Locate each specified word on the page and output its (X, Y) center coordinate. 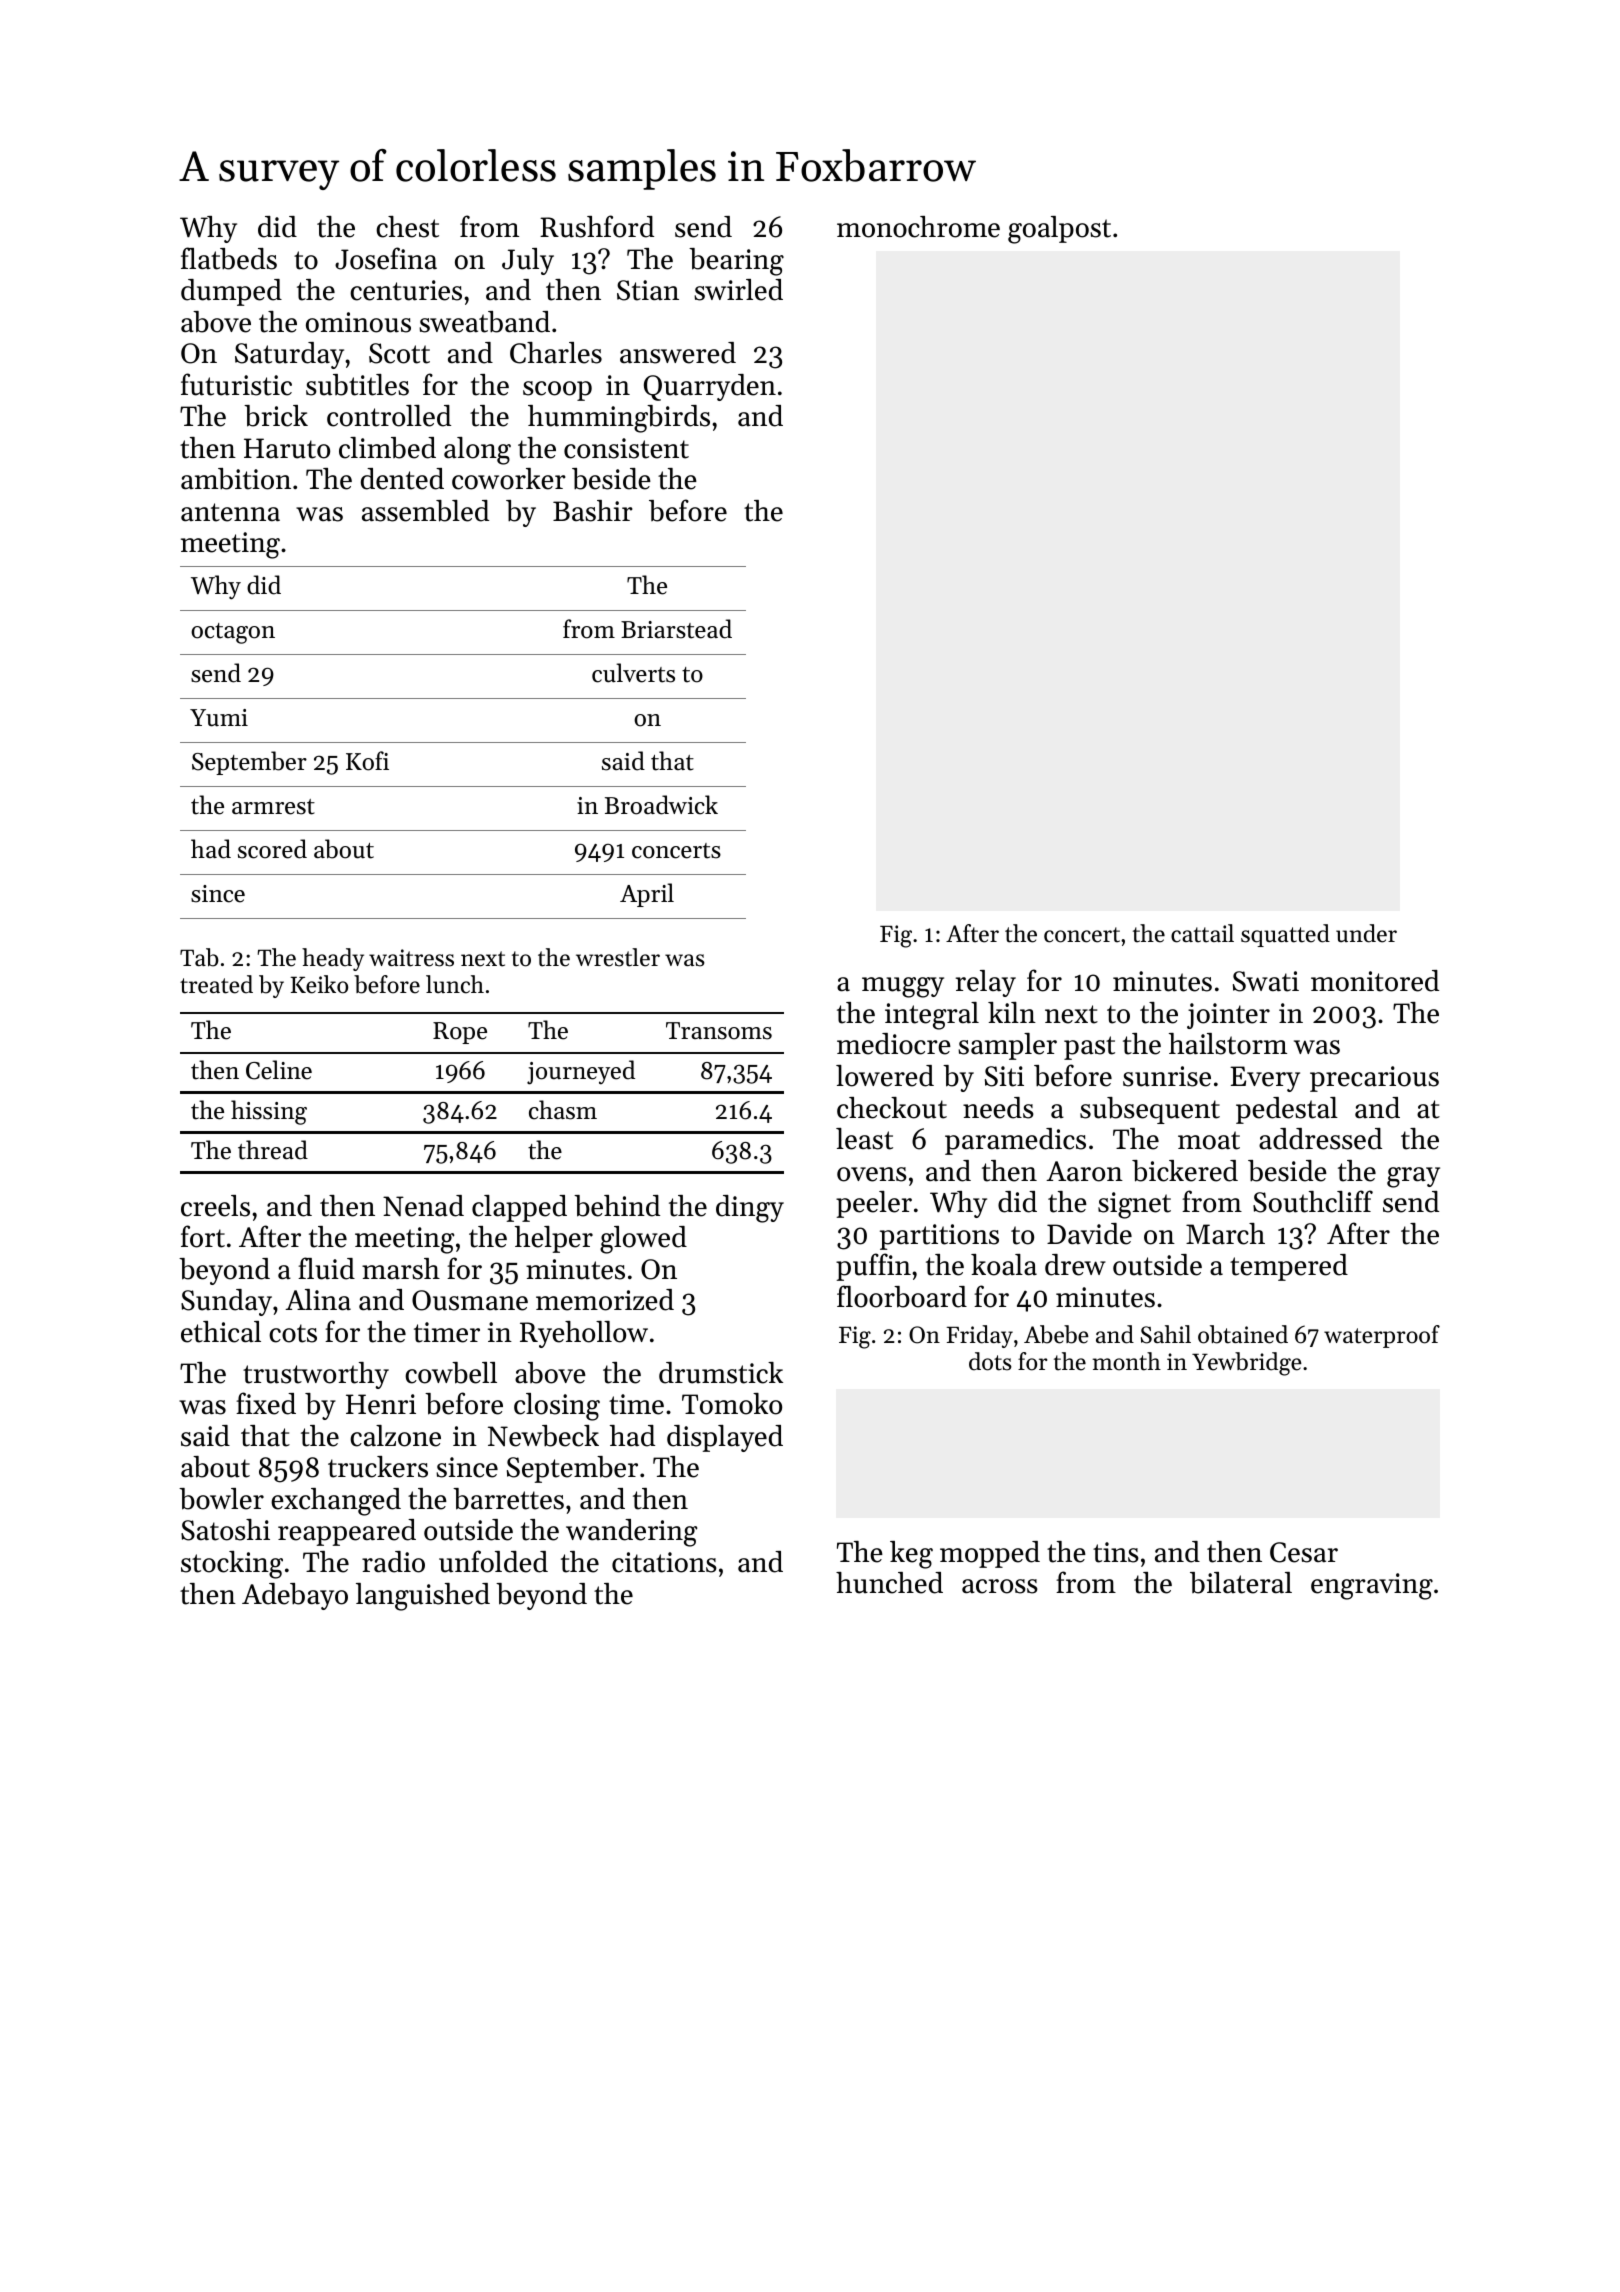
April (647, 895)
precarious (1374, 1079)
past (1089, 1048)
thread (273, 1150)
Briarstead (676, 629)
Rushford (597, 226)
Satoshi (225, 1530)
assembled (425, 511)
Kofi (367, 761)
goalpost (1059, 230)
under (1366, 933)
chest (407, 227)
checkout (892, 1108)
